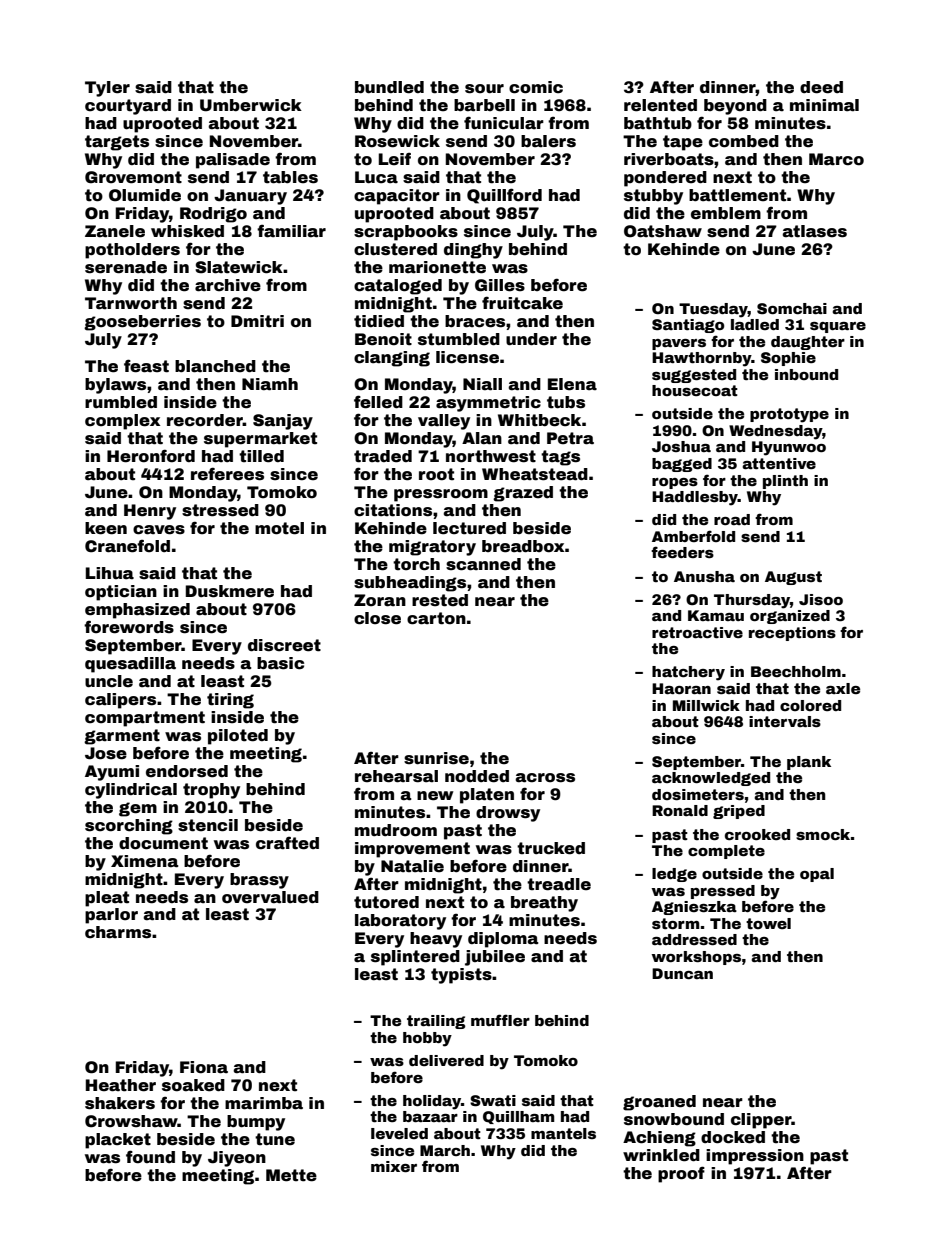  I want to click on clanging, so click(392, 359).
